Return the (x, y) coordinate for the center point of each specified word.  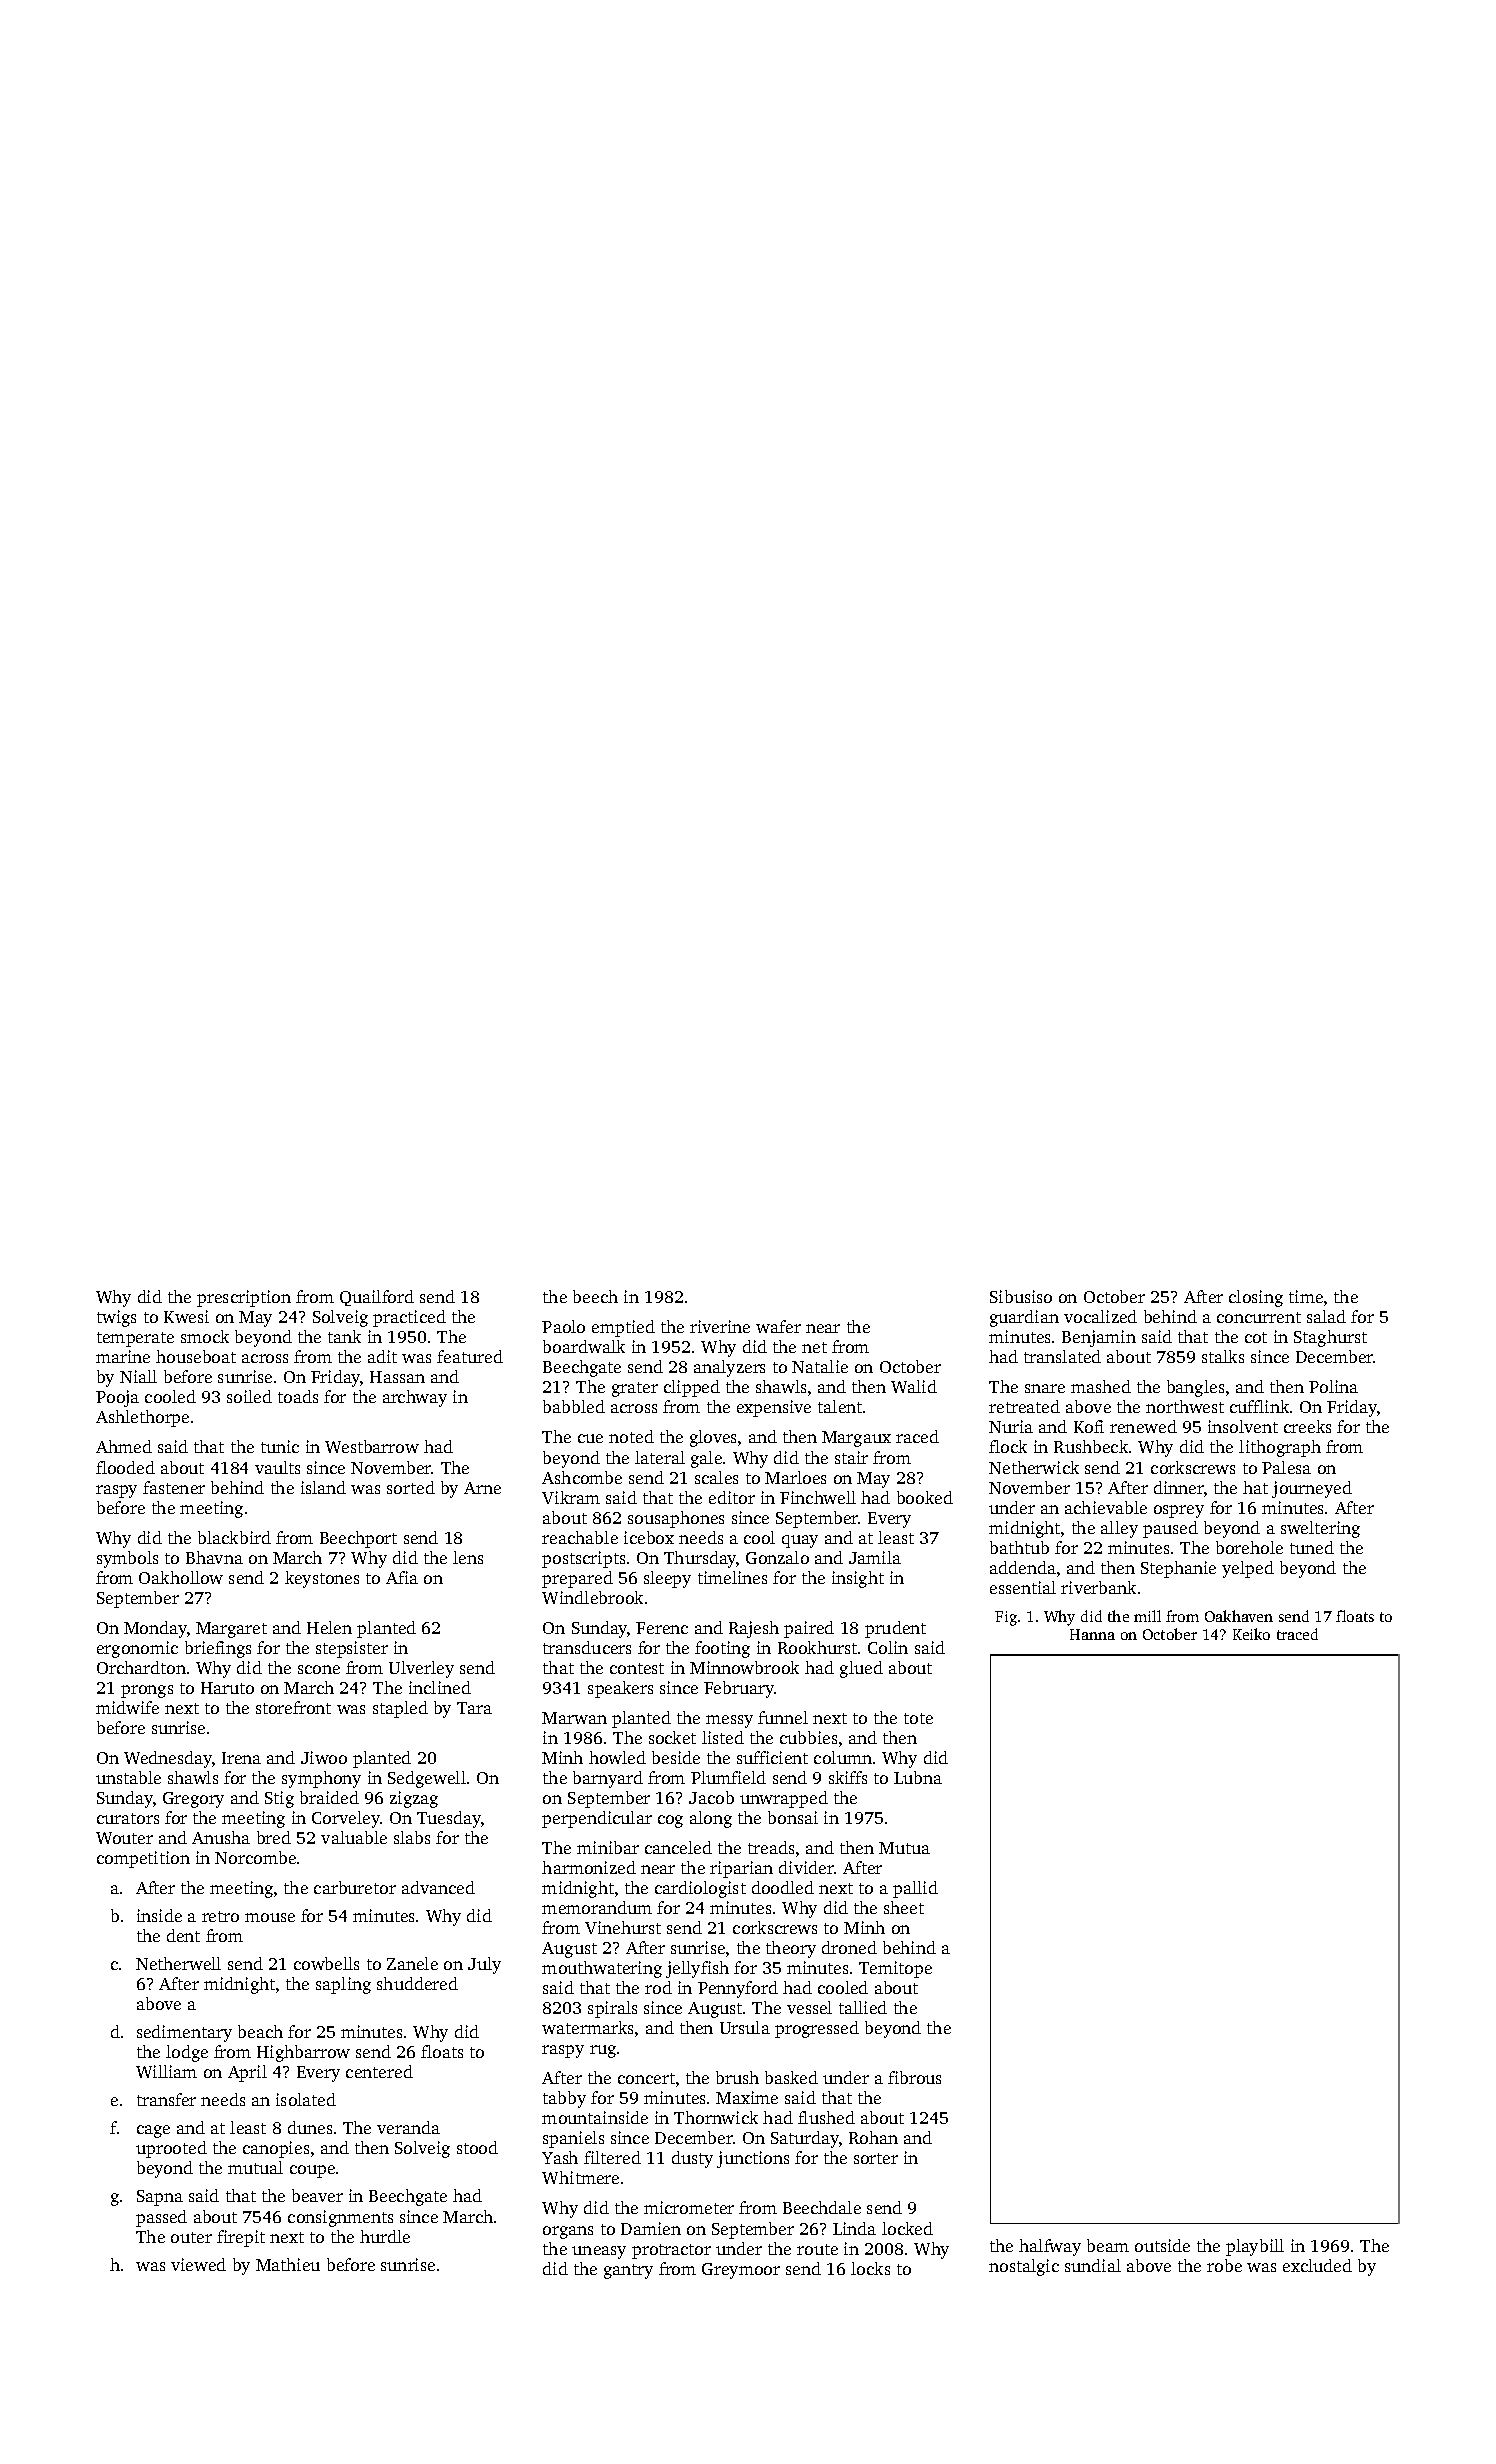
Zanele (412, 1963)
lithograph (1280, 1448)
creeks (1307, 1426)
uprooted (171, 2149)
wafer (778, 1326)
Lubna (918, 1777)
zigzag (414, 1799)
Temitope (895, 1969)
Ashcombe (582, 1477)
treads (771, 1847)
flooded (125, 1467)
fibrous (914, 2077)
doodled (783, 1887)
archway (415, 1398)
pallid (915, 1889)
